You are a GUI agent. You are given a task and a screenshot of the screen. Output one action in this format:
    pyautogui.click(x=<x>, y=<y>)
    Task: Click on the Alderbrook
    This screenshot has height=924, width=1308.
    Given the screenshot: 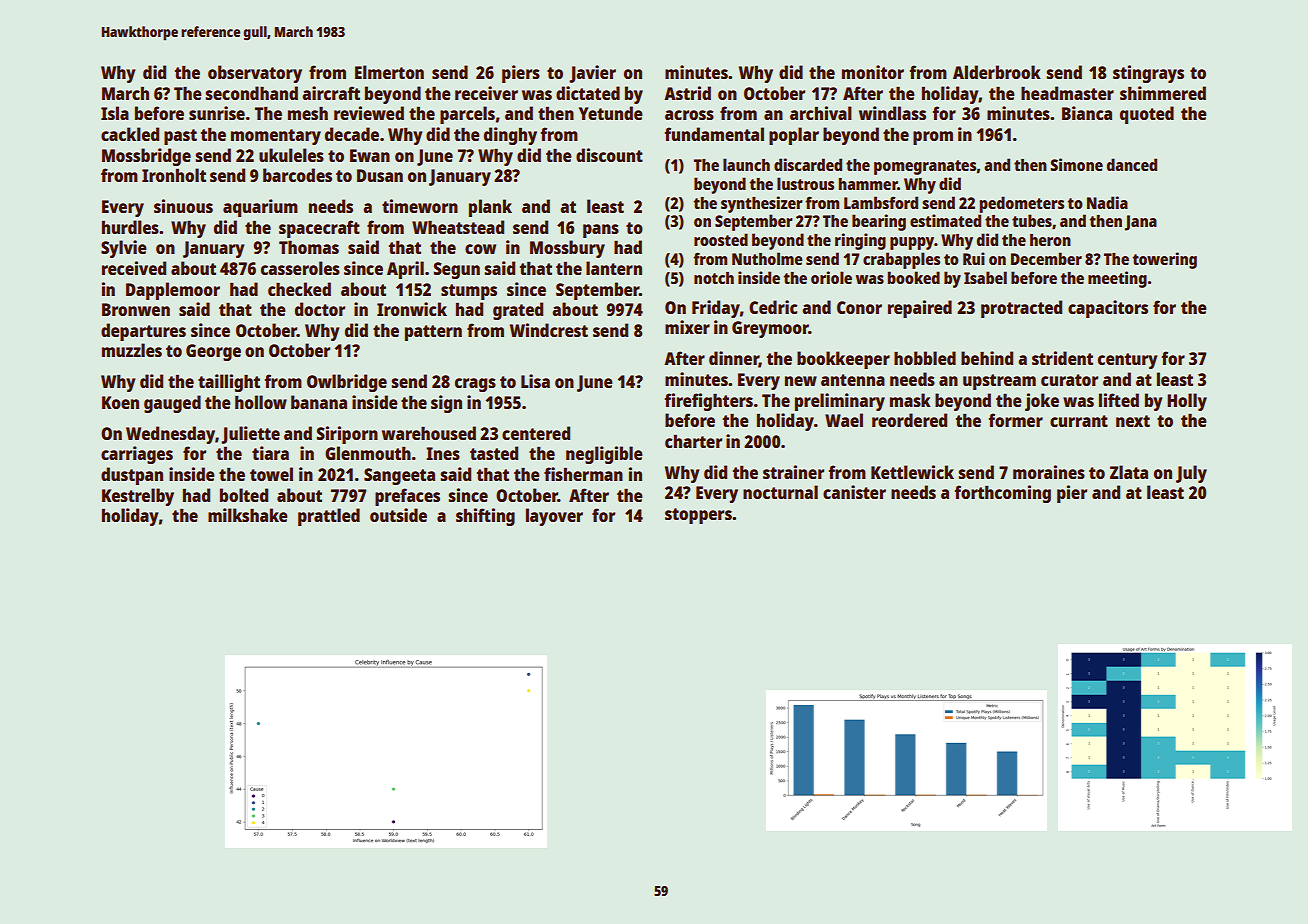 What is the action you would take?
    pyautogui.click(x=997, y=72)
